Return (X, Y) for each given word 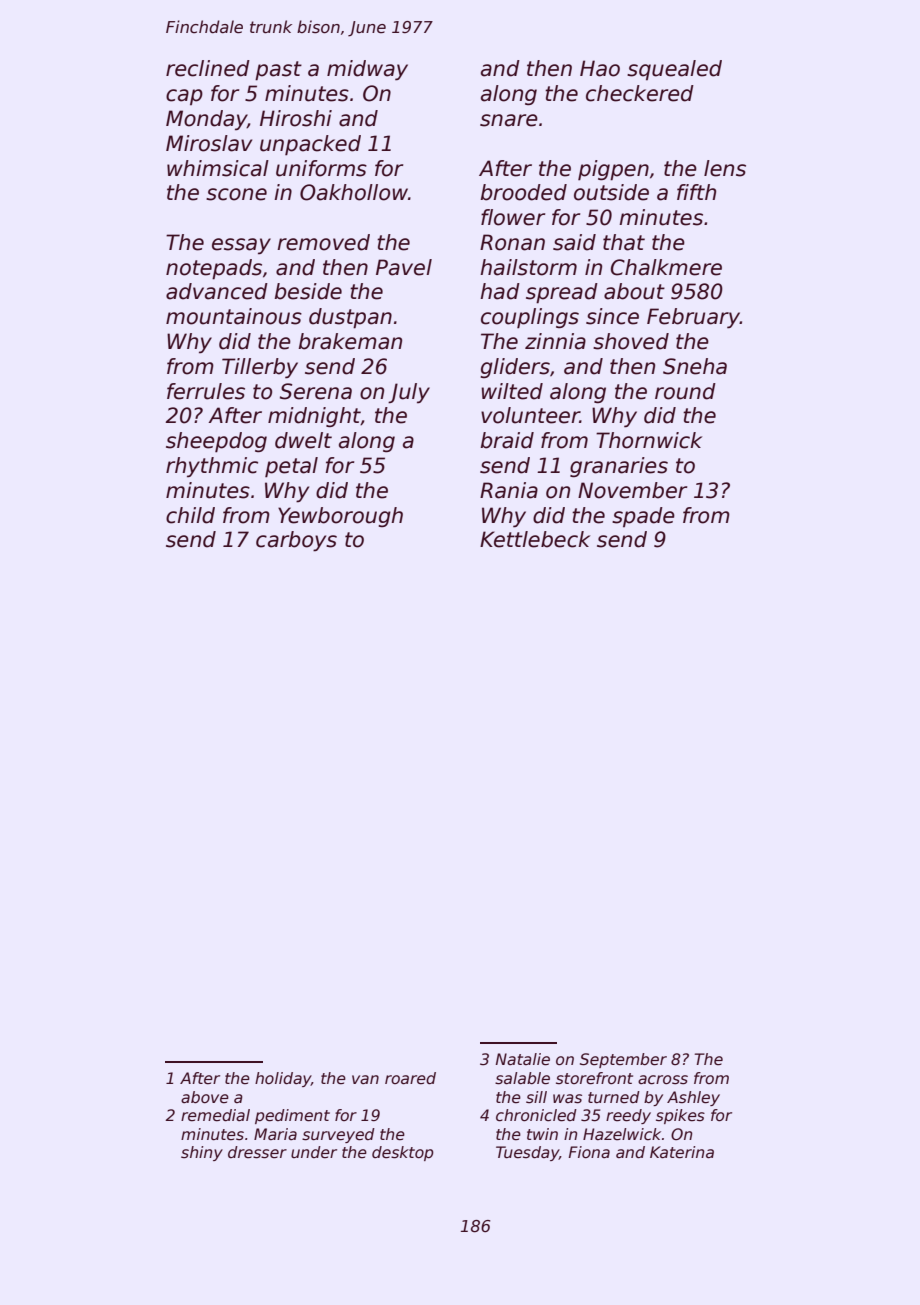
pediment (292, 1116)
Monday (206, 120)
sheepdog (216, 442)
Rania (509, 490)
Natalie (522, 1059)
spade (643, 517)
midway (367, 70)
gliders (515, 368)
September (623, 1060)
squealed (674, 70)
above (205, 1097)
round (685, 391)
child (190, 515)
